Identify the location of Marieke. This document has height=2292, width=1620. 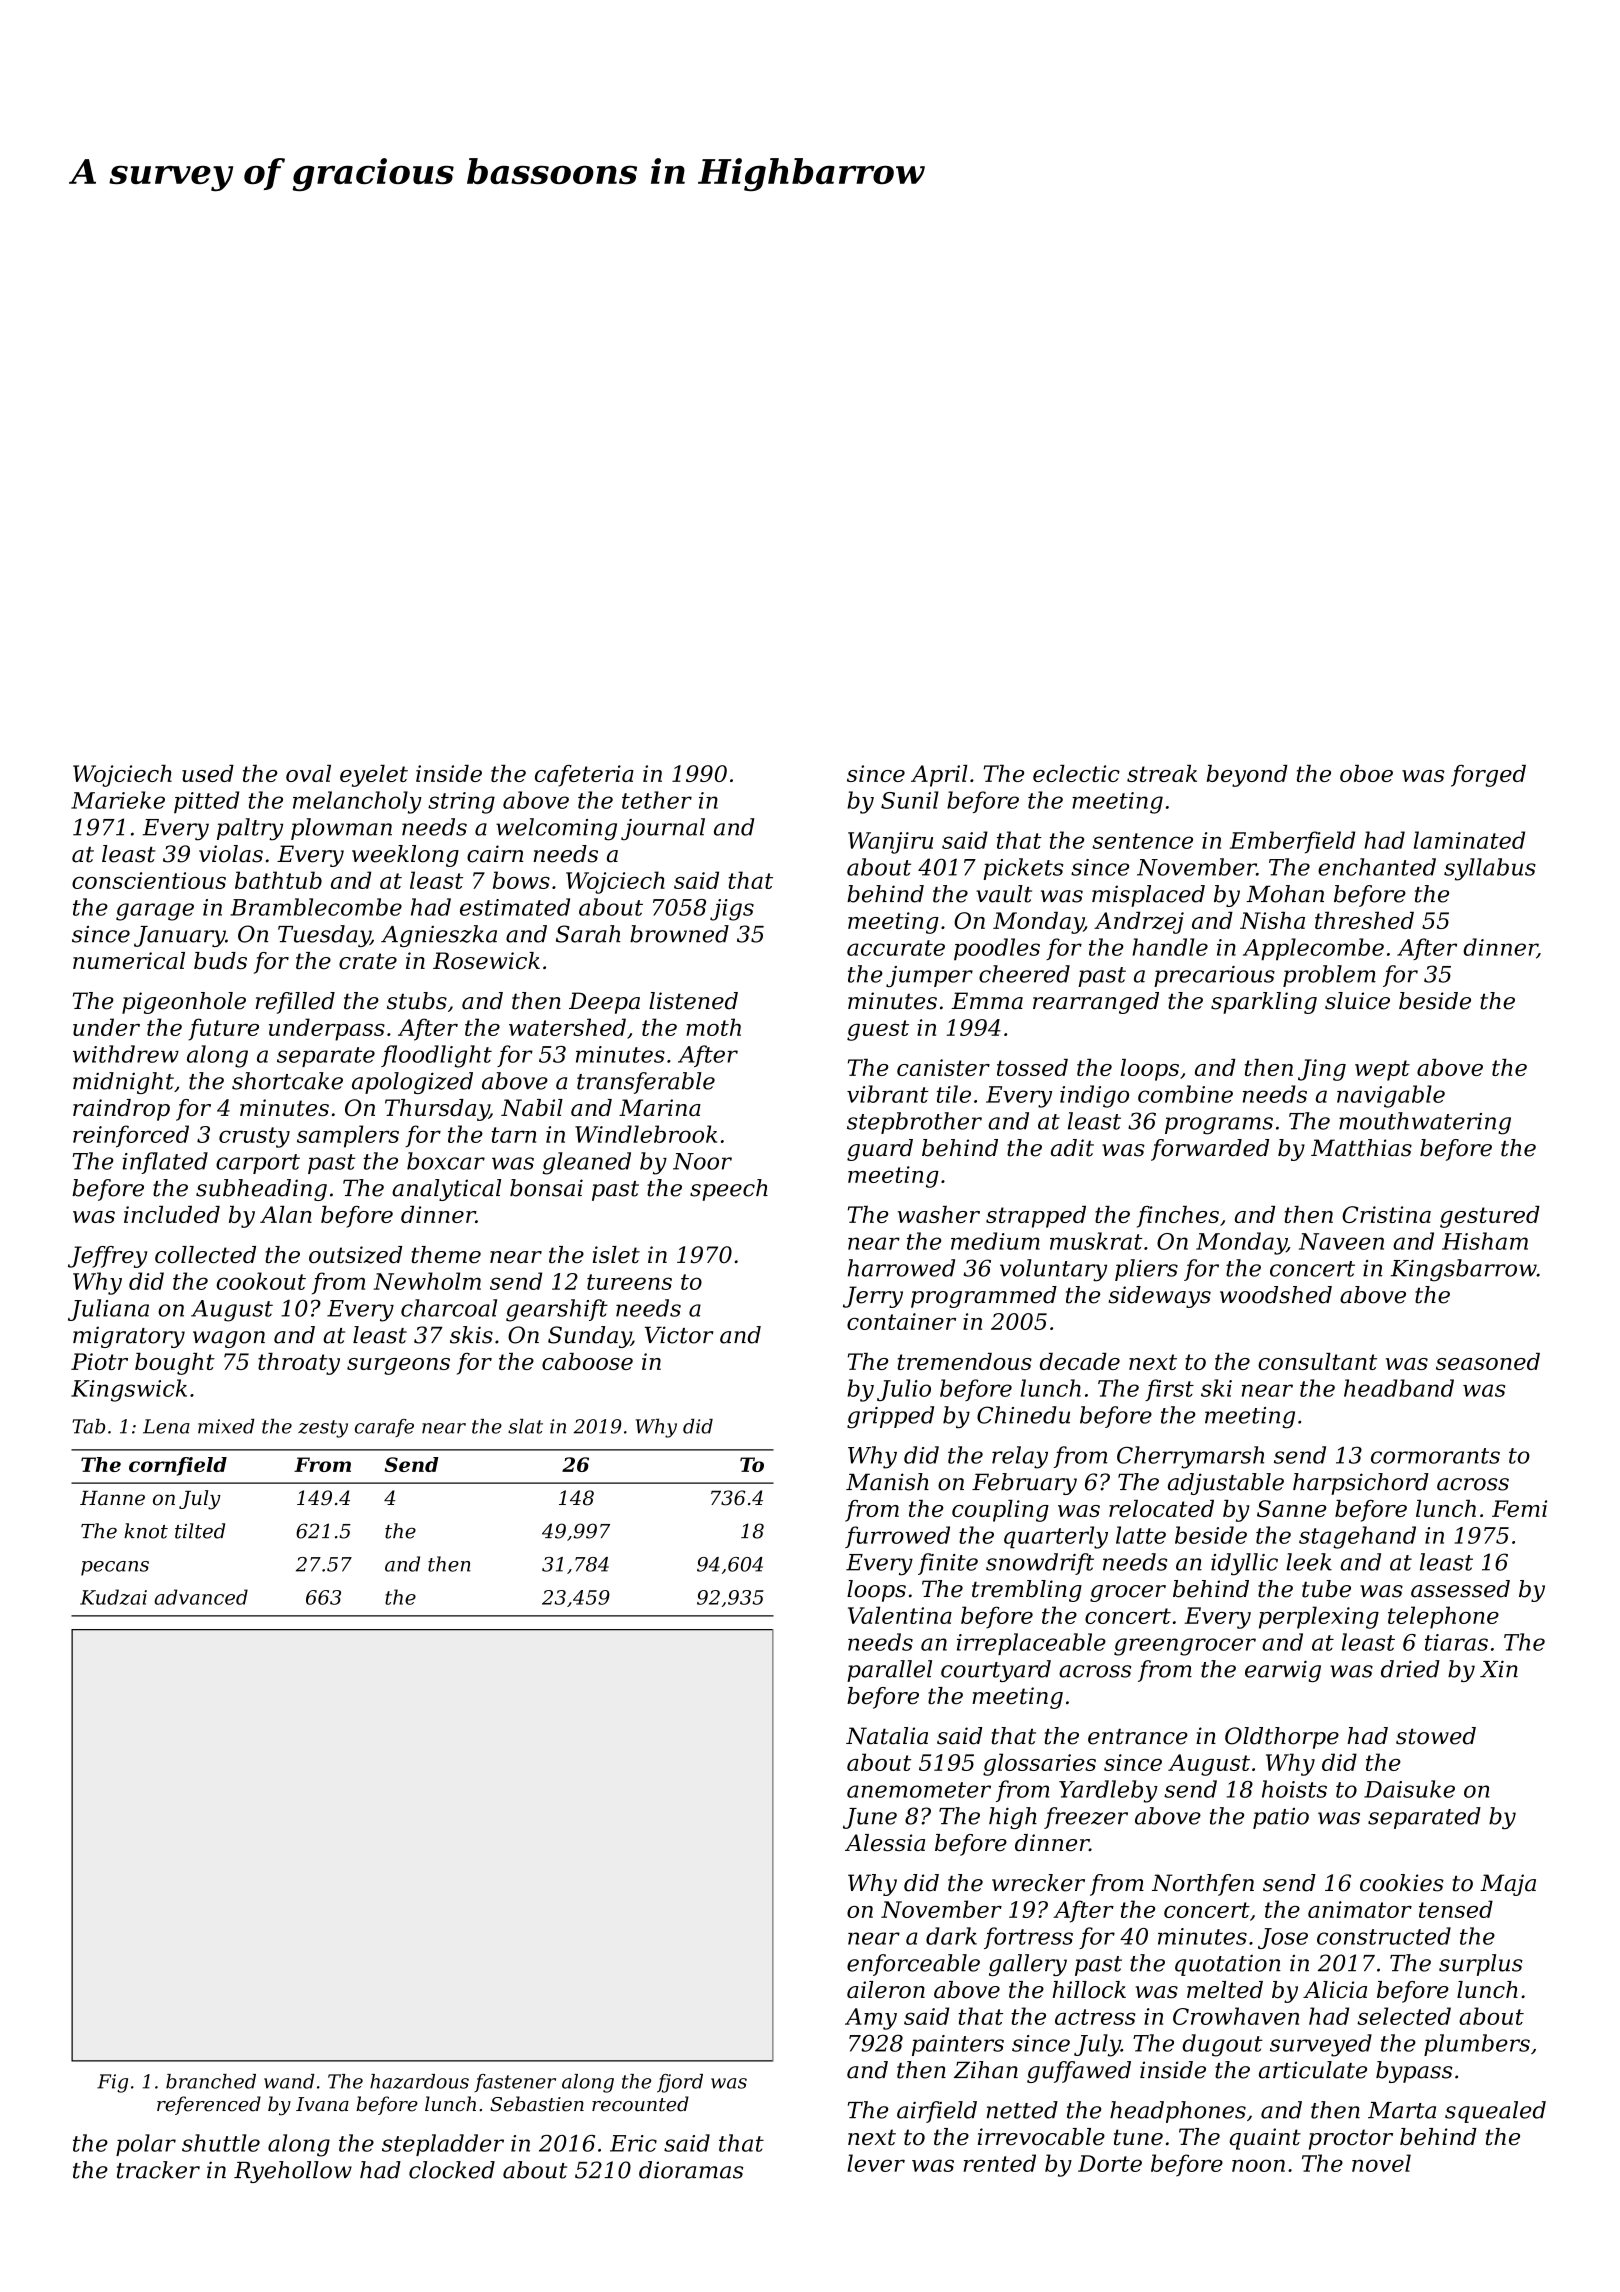
(118, 800).
